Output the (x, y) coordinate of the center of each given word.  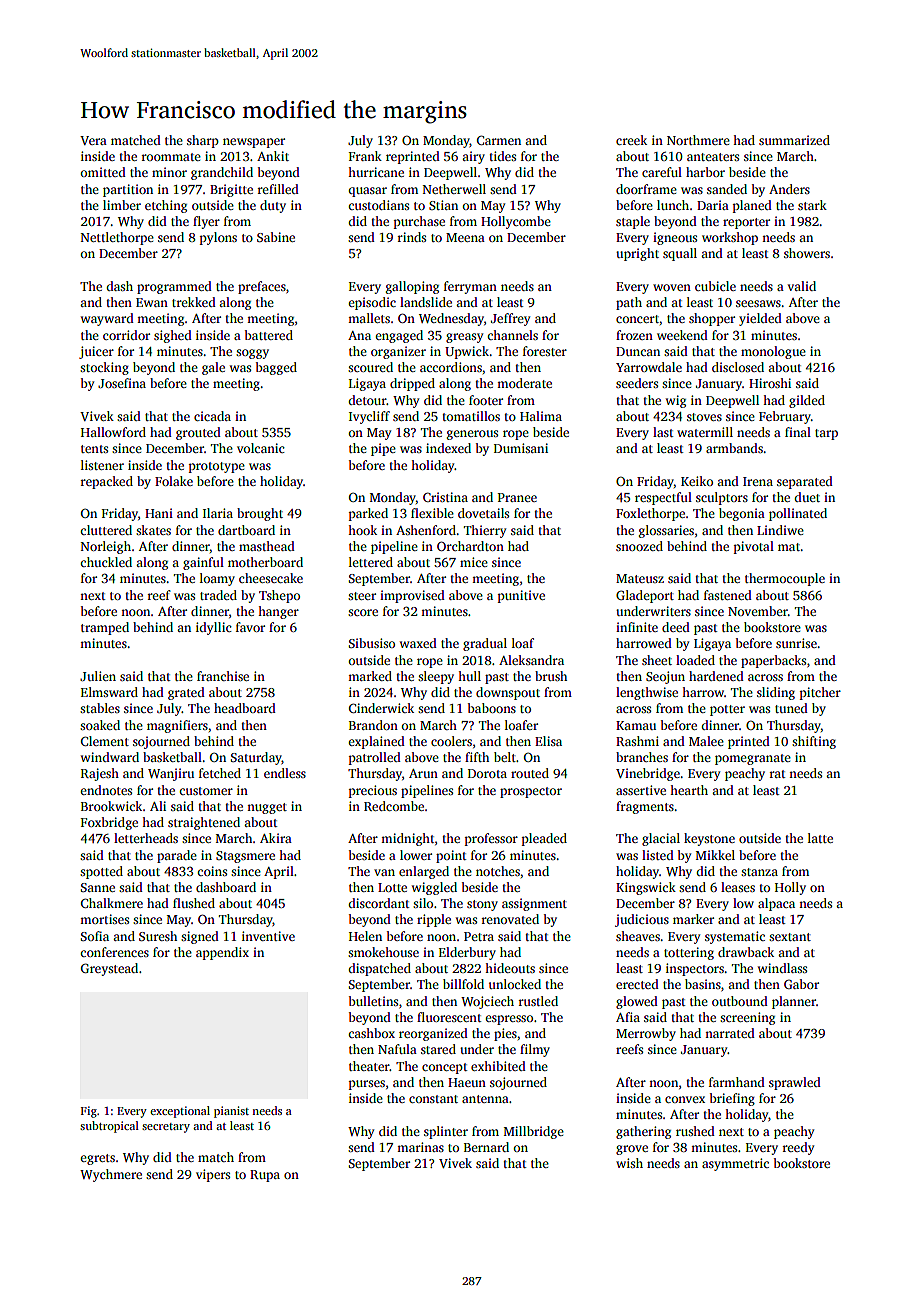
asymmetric (735, 1164)
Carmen (499, 140)
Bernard (486, 1147)
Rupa (265, 1176)
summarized (794, 140)
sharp (203, 141)
